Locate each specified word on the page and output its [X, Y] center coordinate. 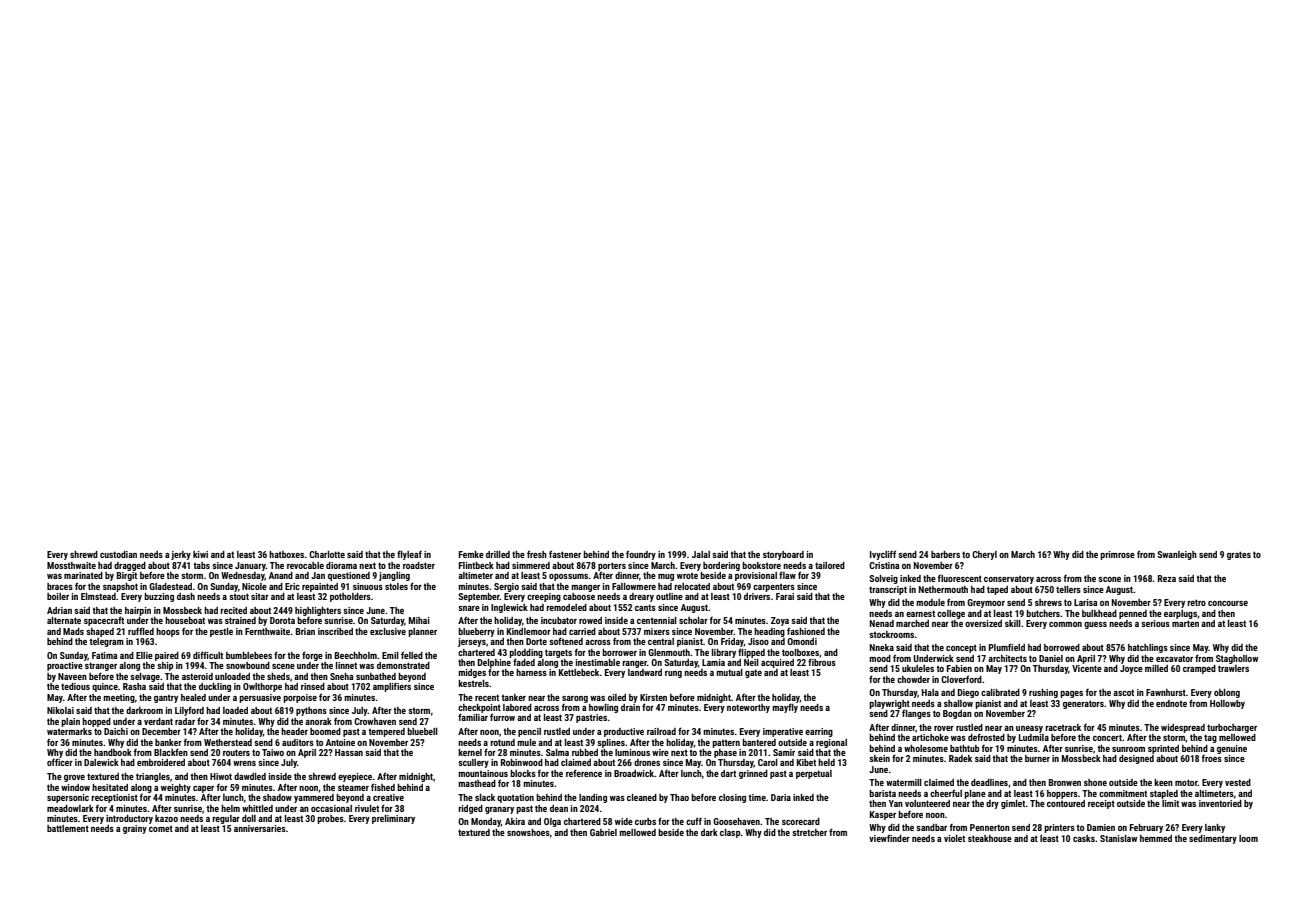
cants [645, 607]
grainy [135, 829]
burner [1037, 758]
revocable [305, 565]
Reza [1167, 578]
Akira [515, 821]
